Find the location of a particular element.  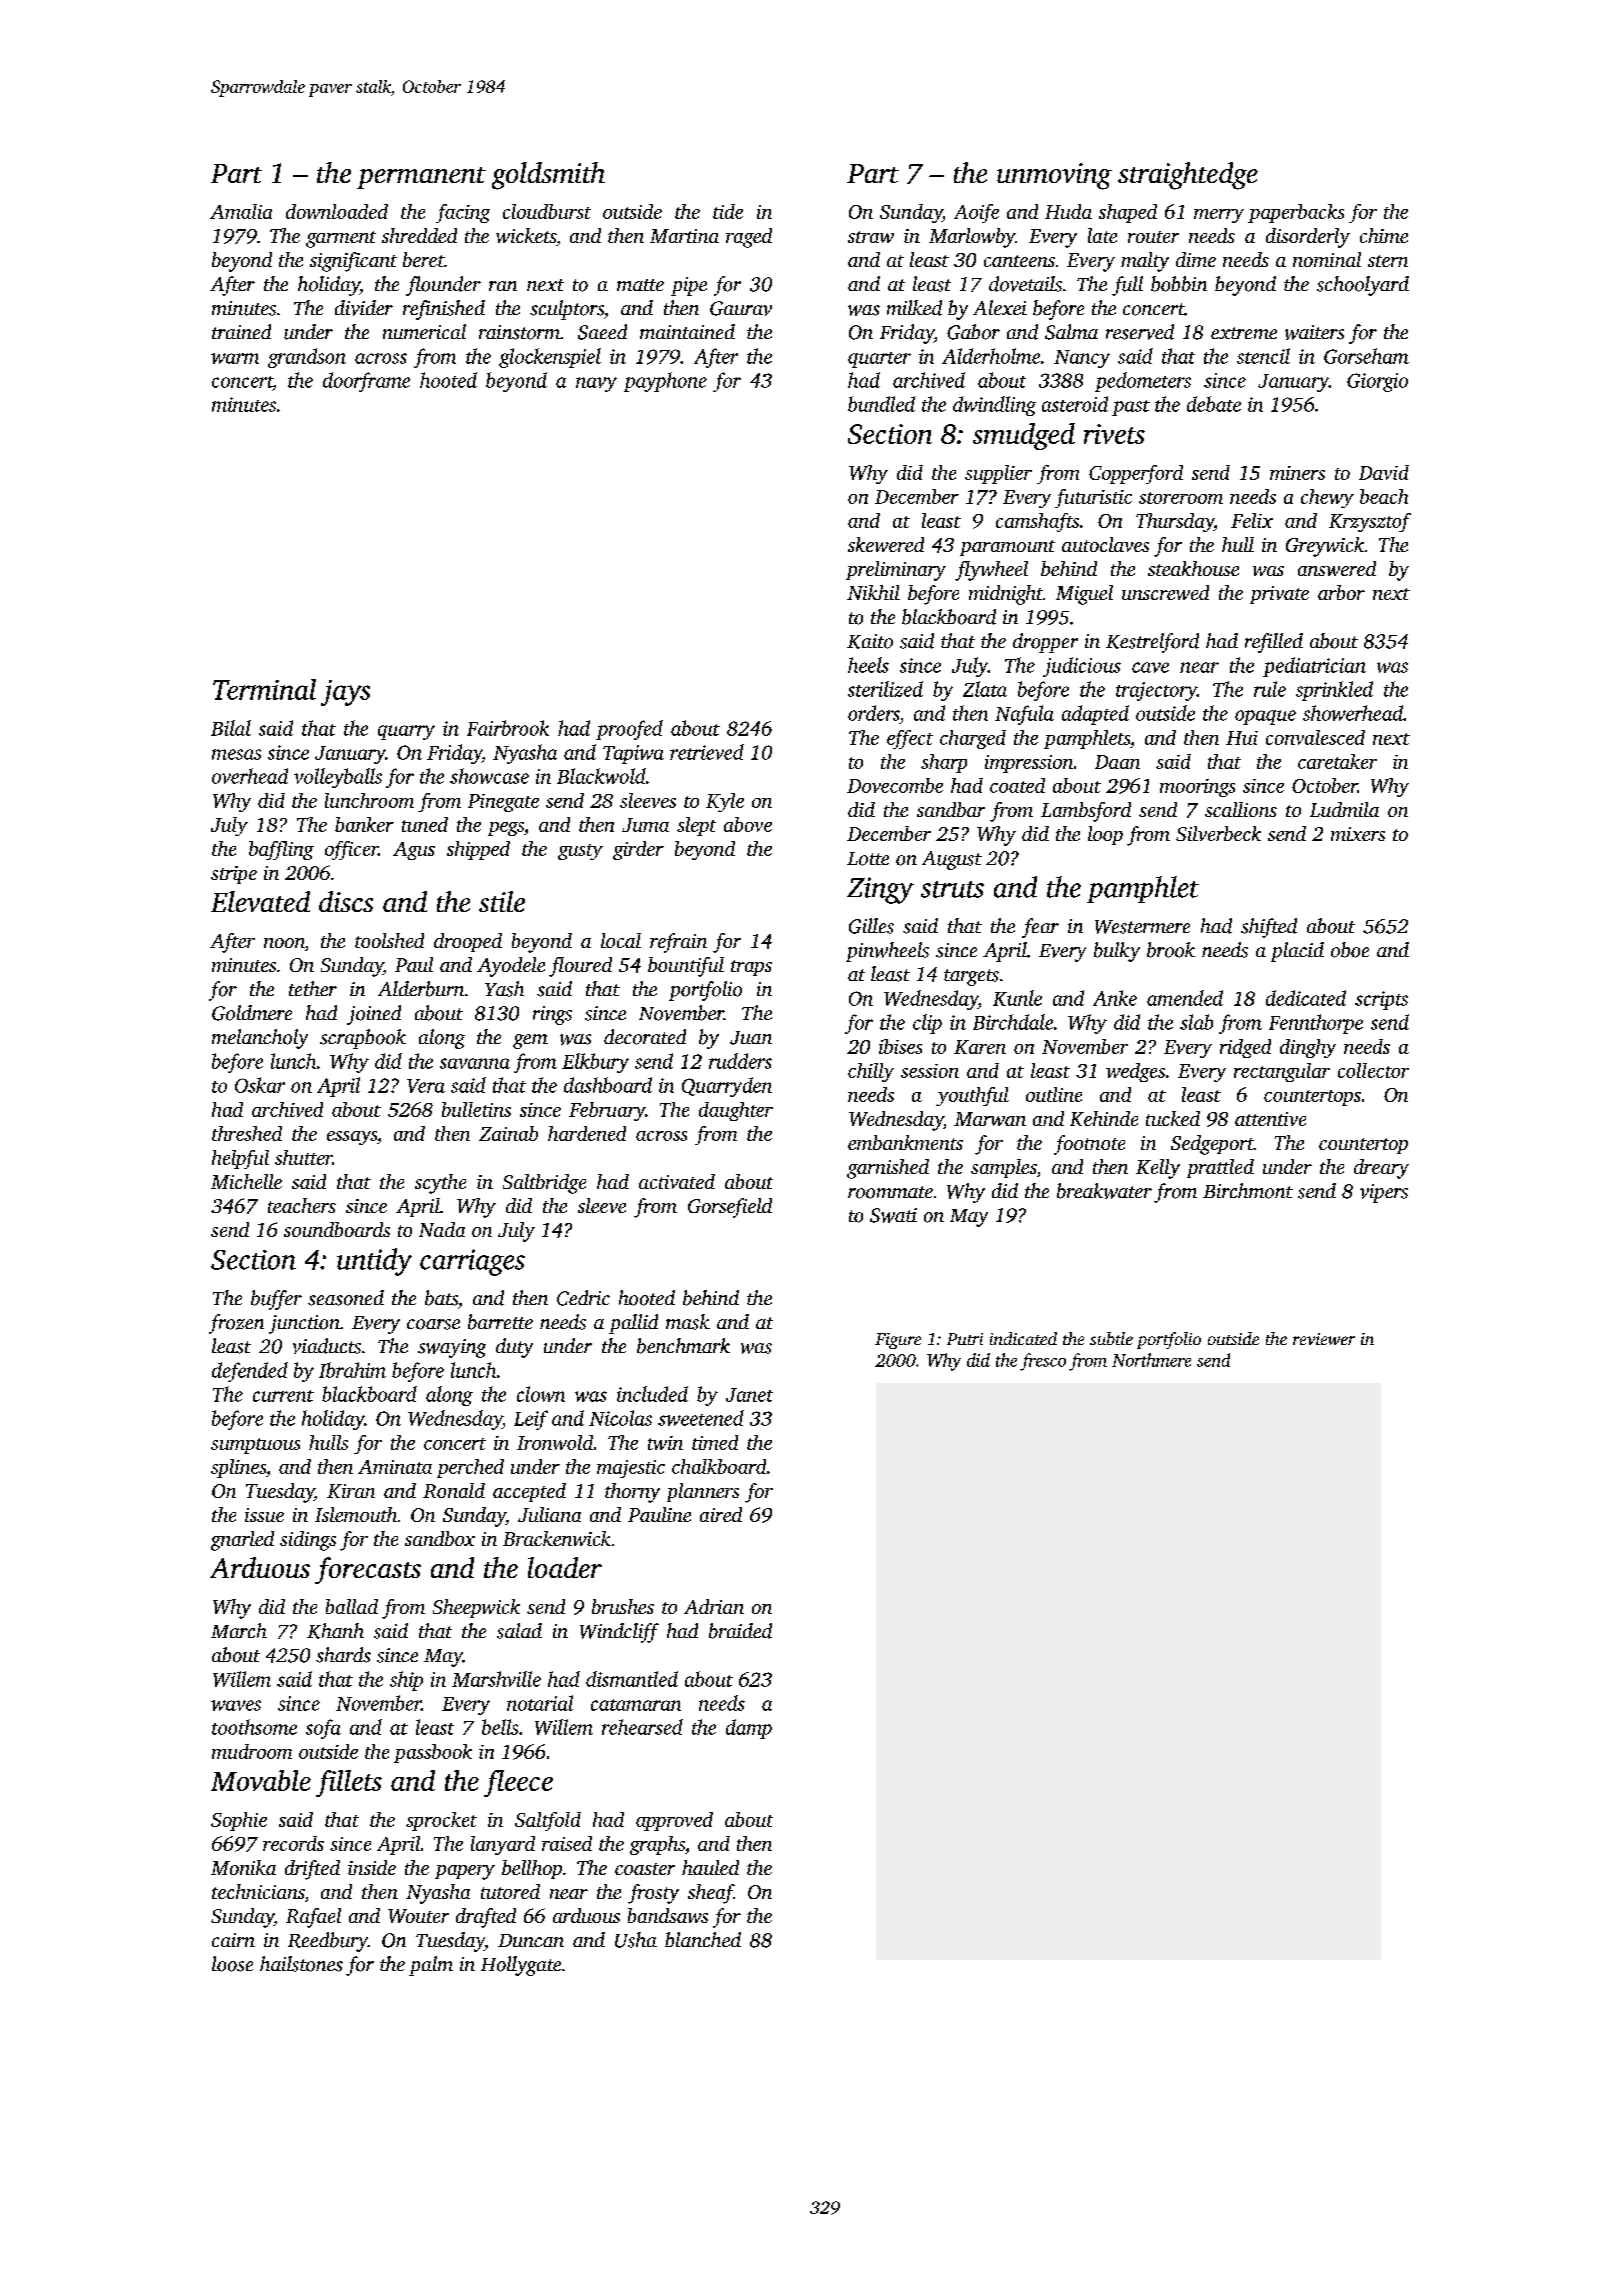

Silverbeck is located at coordinates (1218, 833).
